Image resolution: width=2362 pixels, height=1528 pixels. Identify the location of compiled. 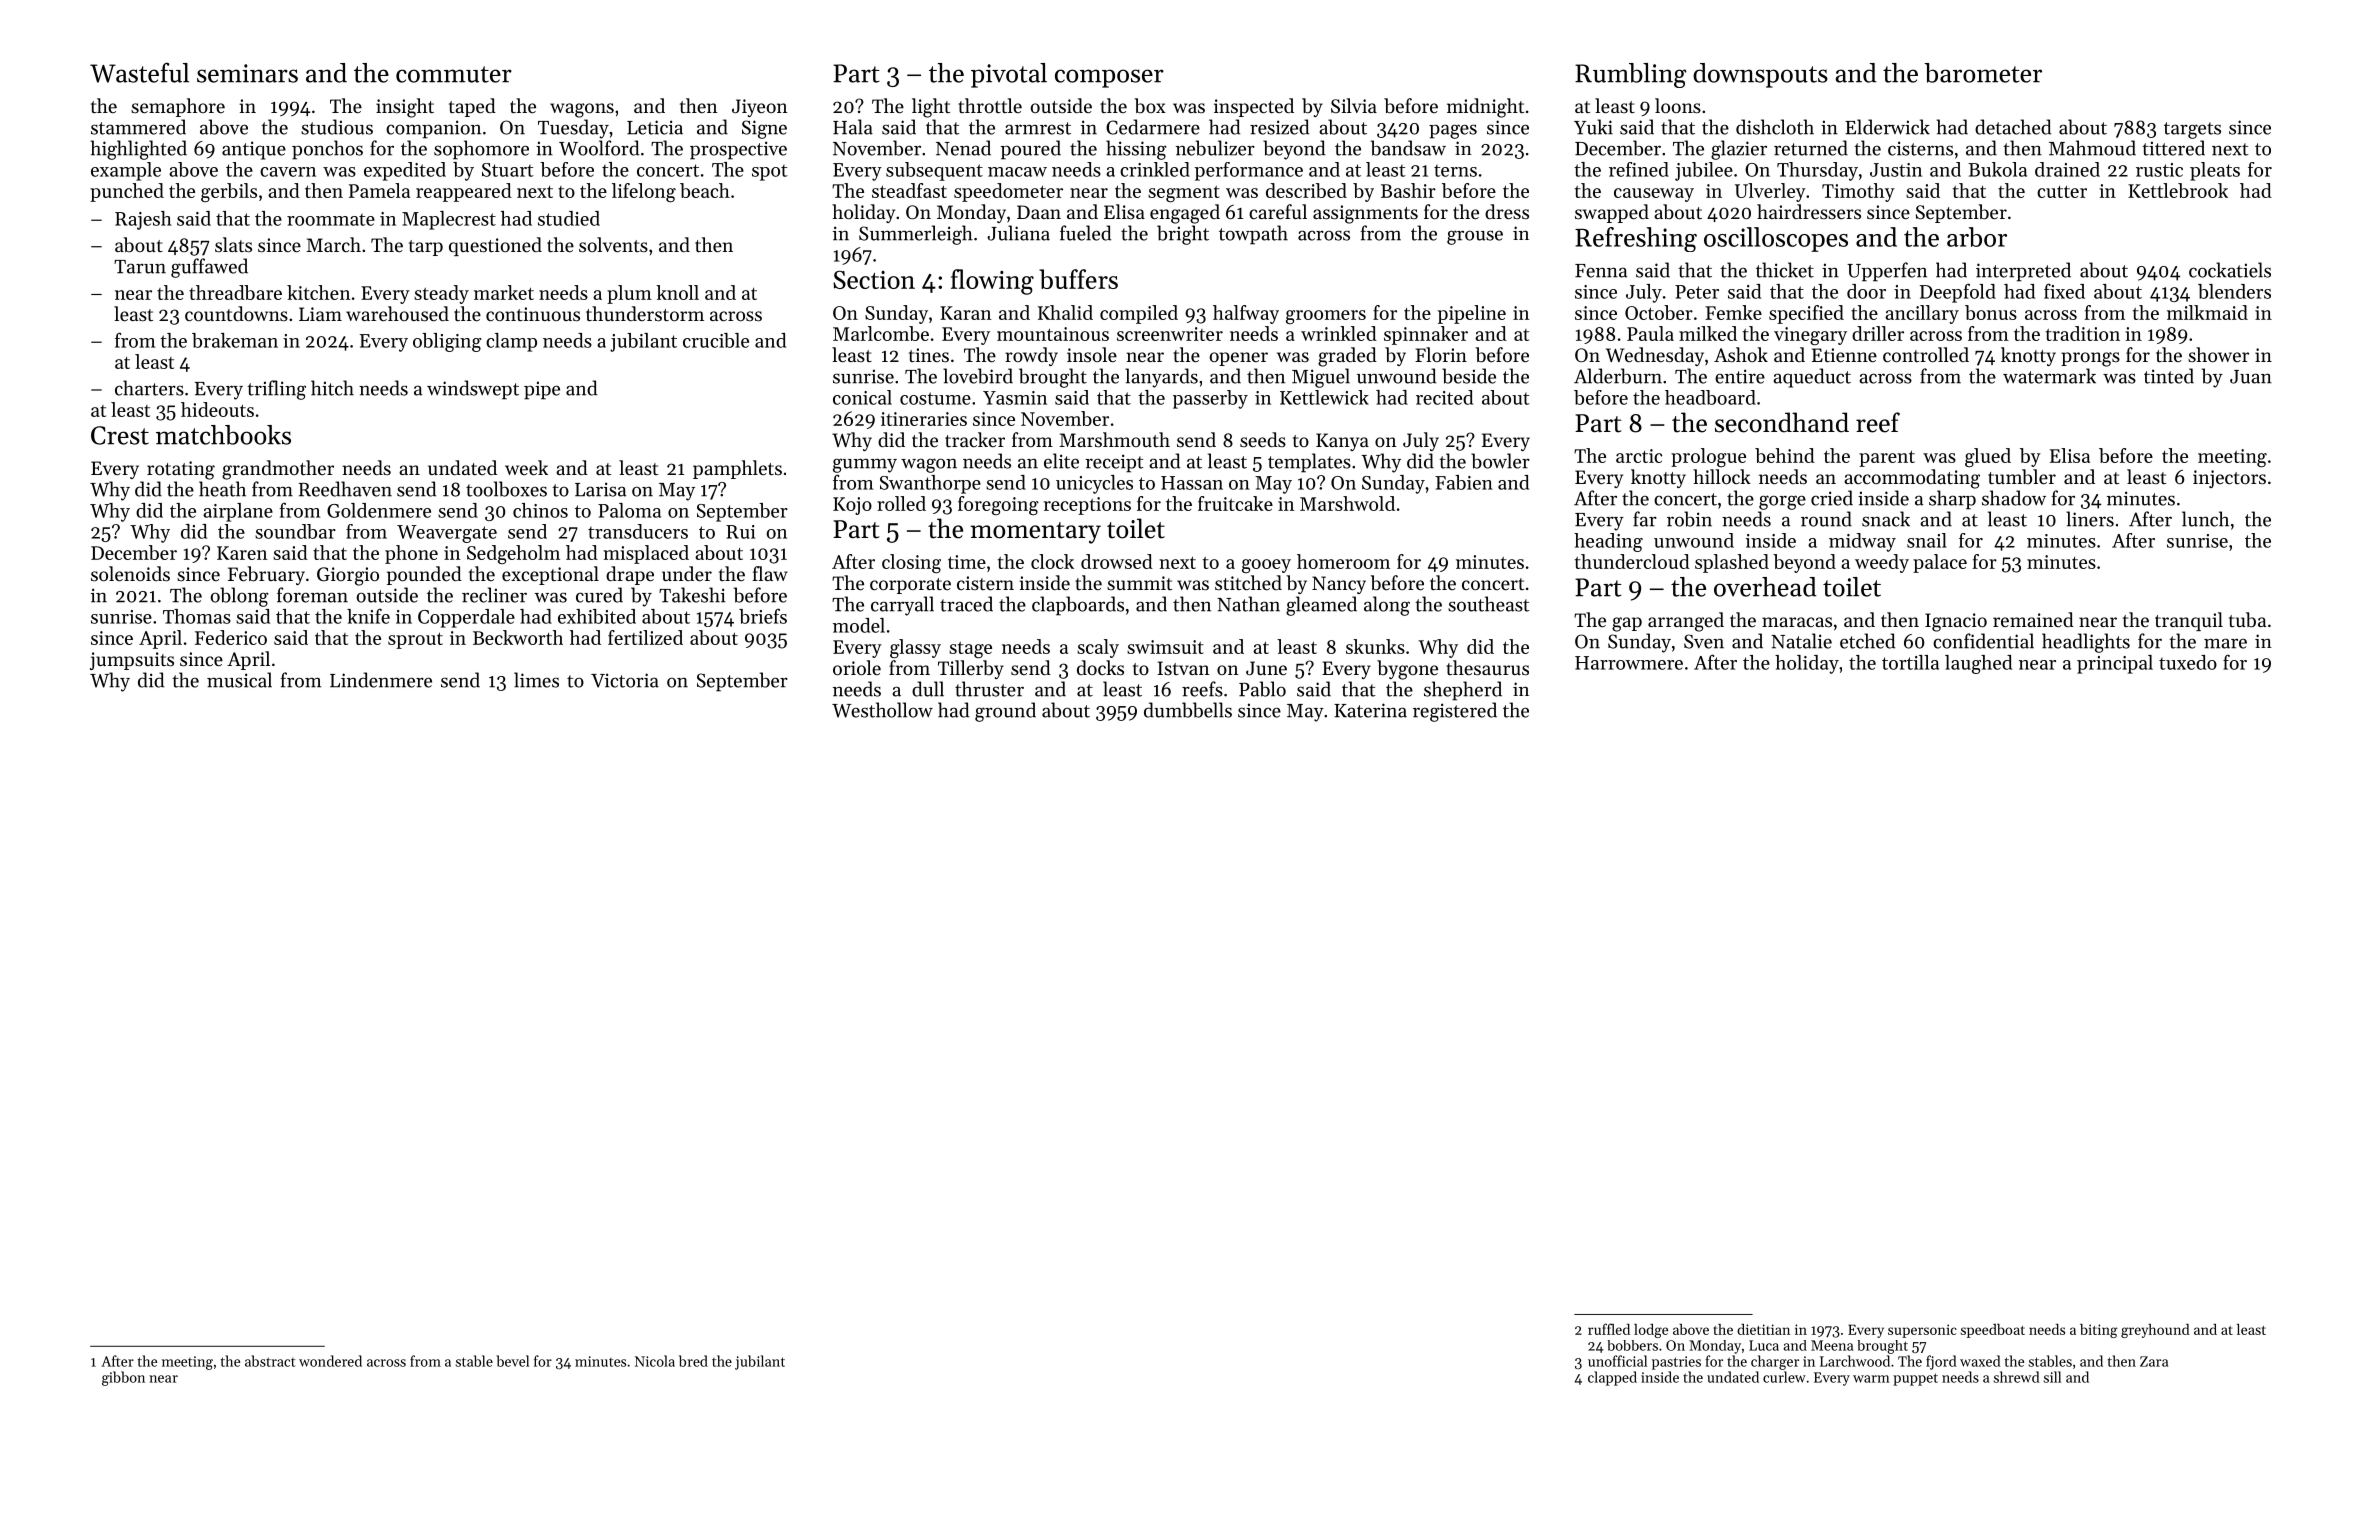
(1139, 314).
